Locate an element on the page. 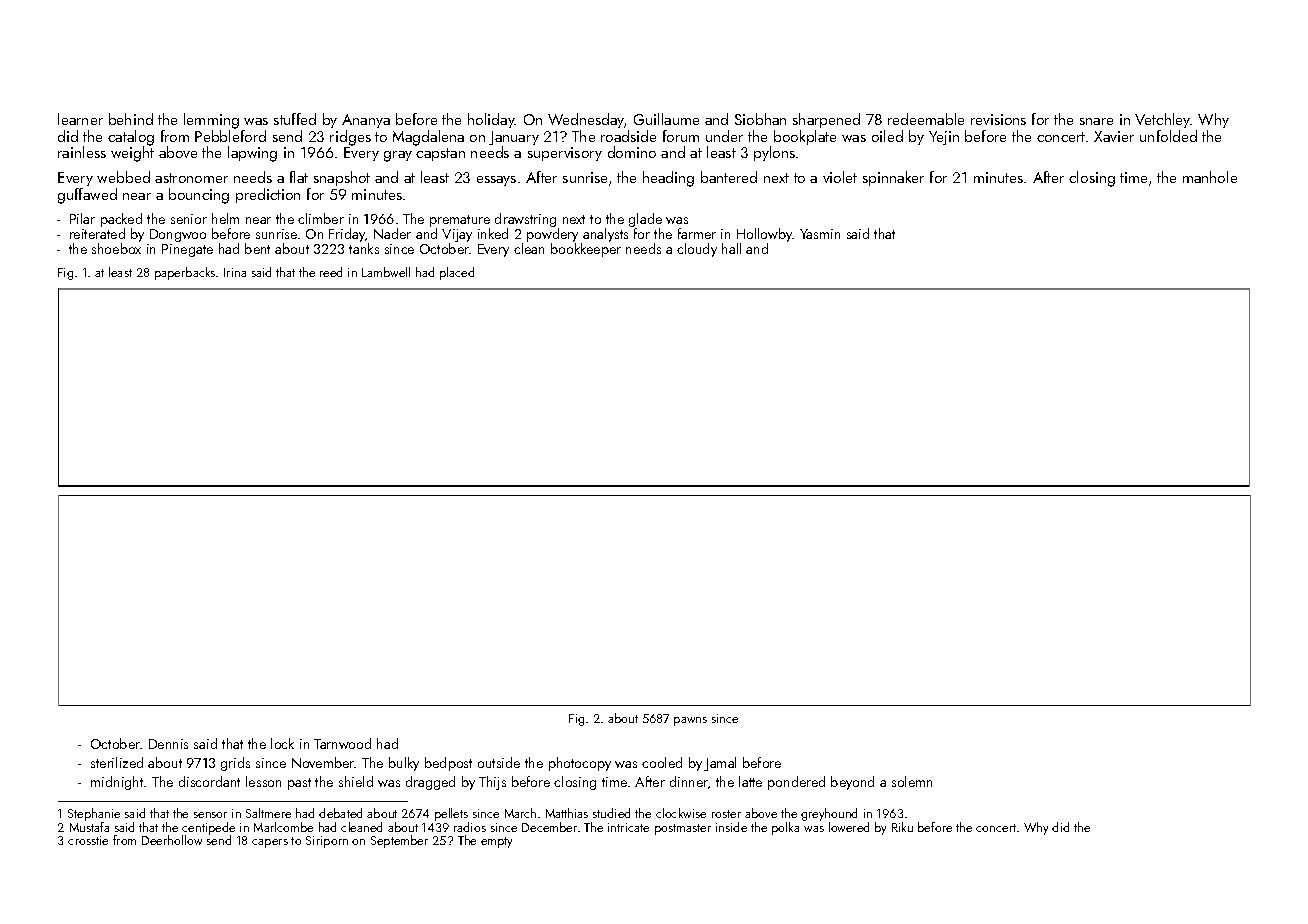 Image resolution: width=1308 pixels, height=924 pixels. Dennis is located at coordinates (168, 744).
